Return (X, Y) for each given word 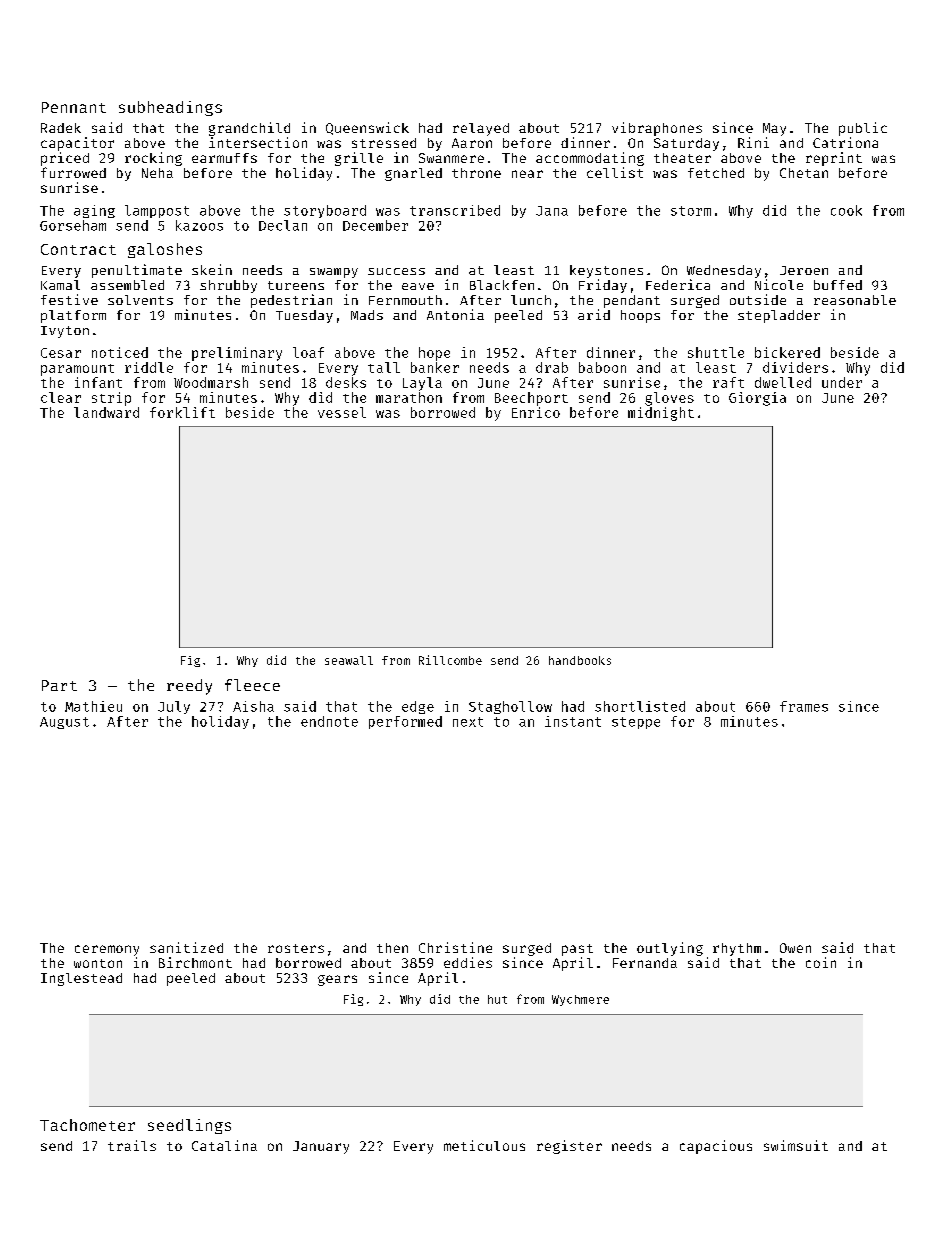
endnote (329, 721)
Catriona (845, 142)
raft (728, 382)
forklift (182, 412)
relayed (481, 129)
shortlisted (640, 706)
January (321, 1147)
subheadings (170, 108)
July (174, 707)
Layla (422, 384)
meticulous (484, 1145)
